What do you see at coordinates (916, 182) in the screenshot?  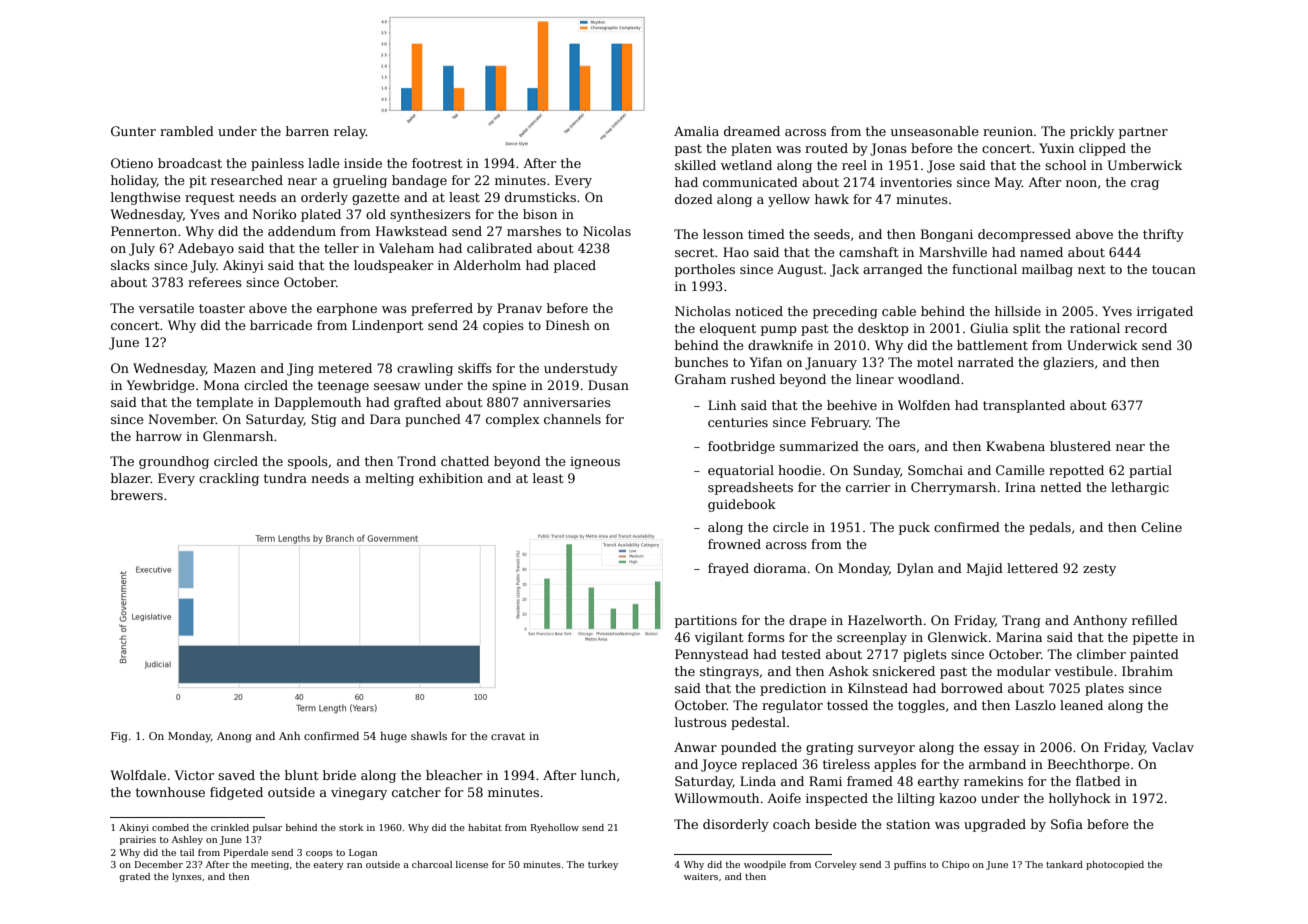 I see `inventories` at bounding box center [916, 182].
